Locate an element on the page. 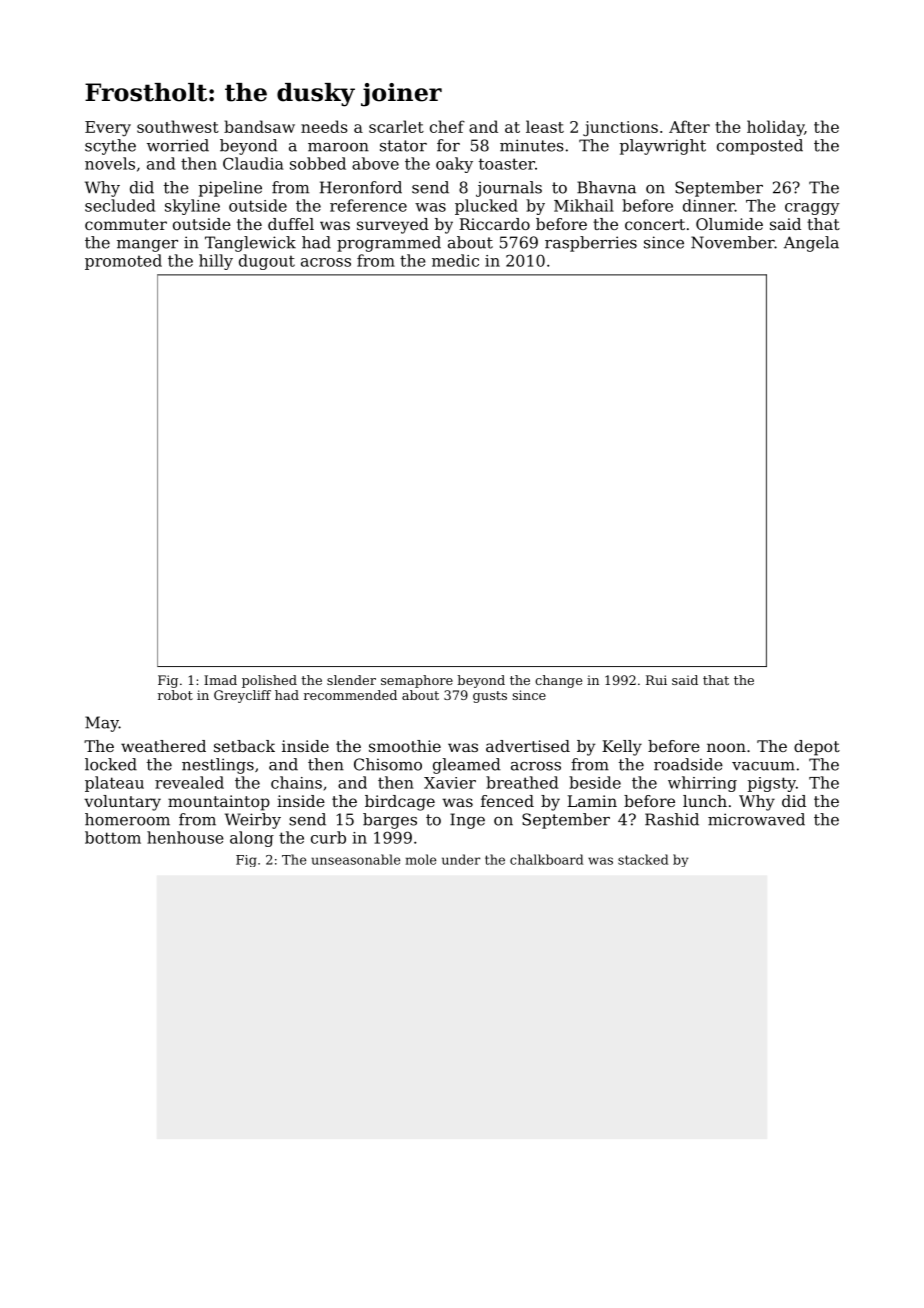  Rui is located at coordinates (656, 680).
